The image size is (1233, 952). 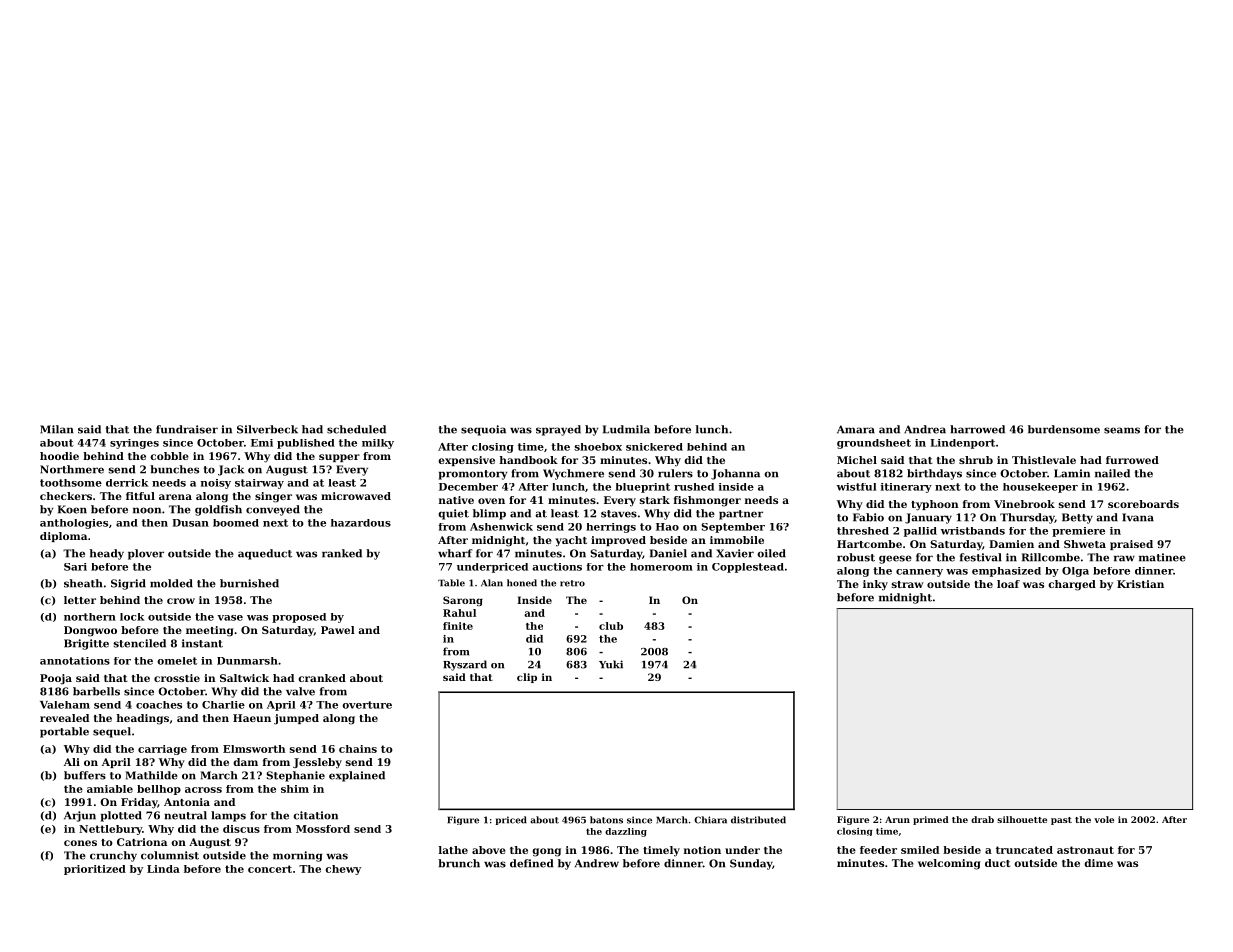 What do you see at coordinates (270, 869) in the screenshot?
I see `concert` at bounding box center [270, 869].
